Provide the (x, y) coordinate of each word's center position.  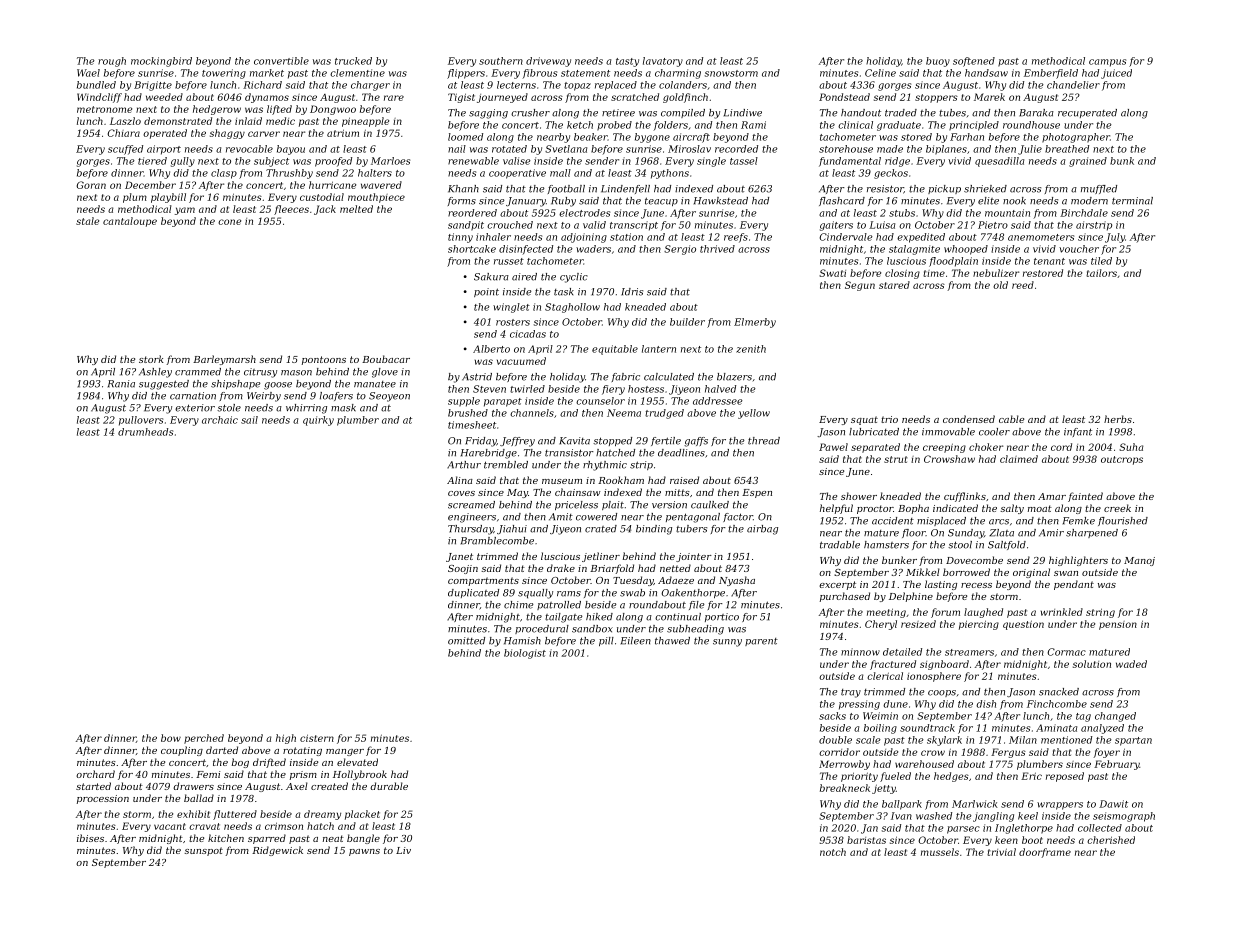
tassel (744, 161)
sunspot (203, 851)
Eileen (636, 641)
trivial (1001, 852)
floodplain (953, 262)
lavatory (663, 62)
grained (1088, 162)
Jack (325, 210)
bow (171, 738)
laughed (983, 613)
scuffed (125, 150)
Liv (403, 850)
